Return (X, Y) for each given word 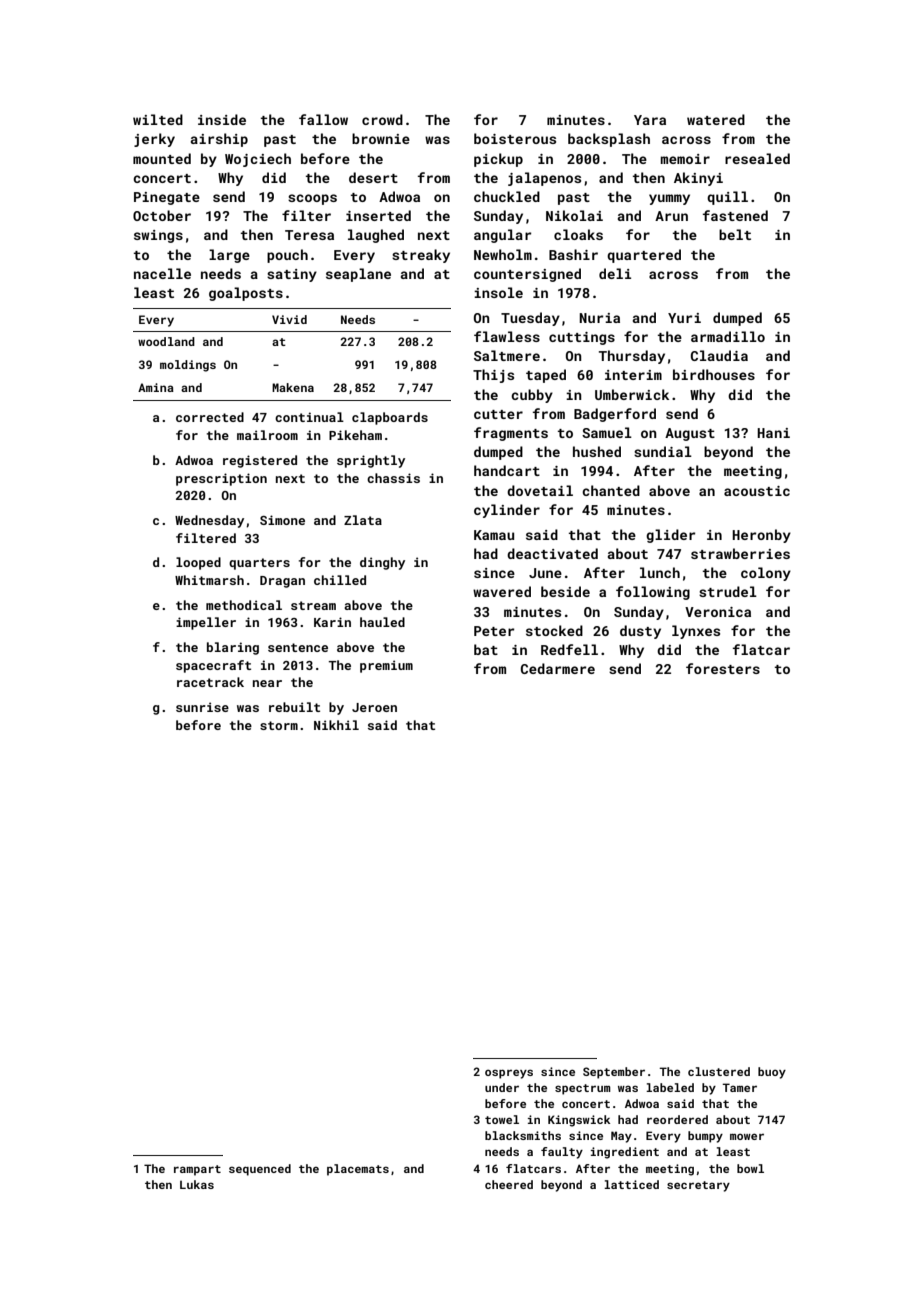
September (614, 1073)
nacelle (162, 273)
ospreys (509, 1074)
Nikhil (336, 725)
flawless (507, 336)
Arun (671, 216)
